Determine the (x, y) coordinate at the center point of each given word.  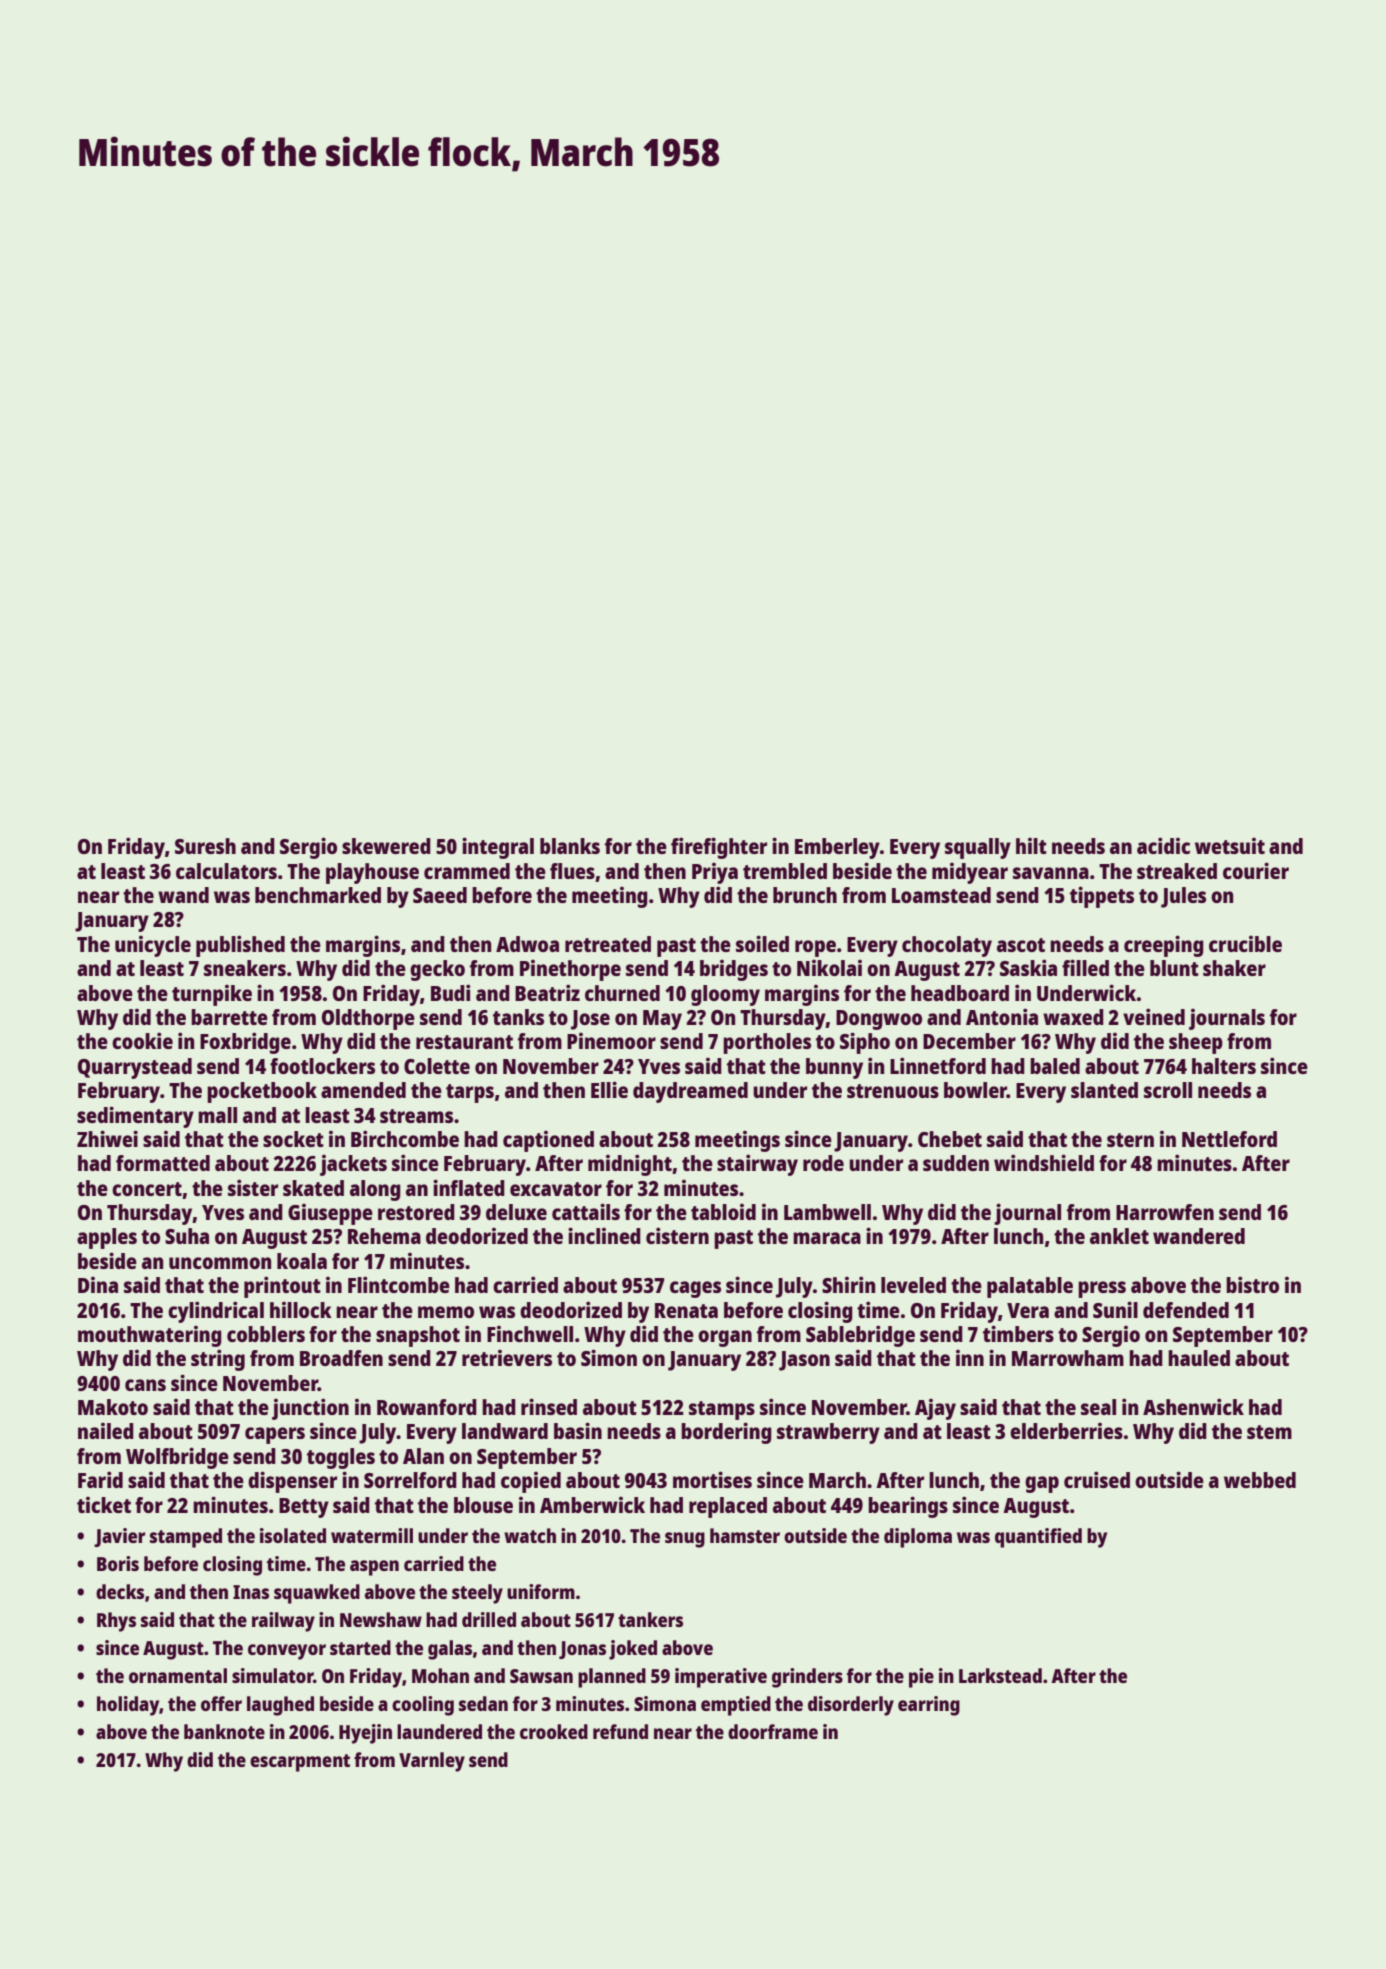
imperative (721, 1678)
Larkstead (1000, 1675)
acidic (1163, 845)
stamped (186, 1538)
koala (302, 1261)
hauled (1199, 1358)
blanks (570, 846)
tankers (650, 1619)
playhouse (372, 873)
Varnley (432, 1762)
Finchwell (530, 1334)
